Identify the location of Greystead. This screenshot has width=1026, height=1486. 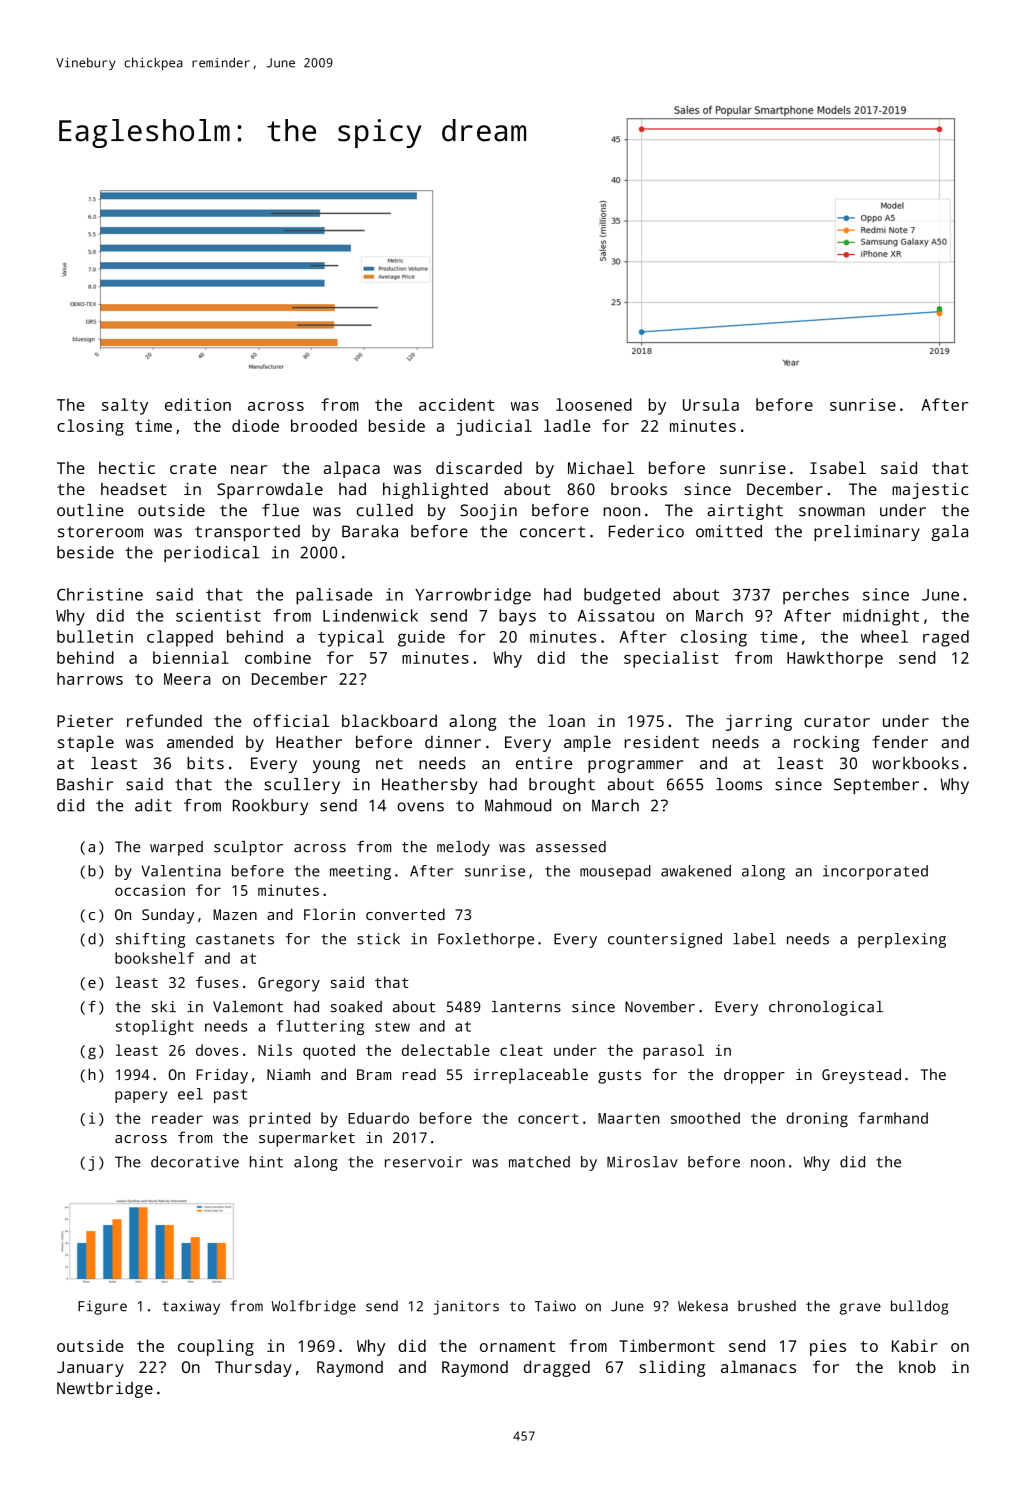
(861, 1076).
